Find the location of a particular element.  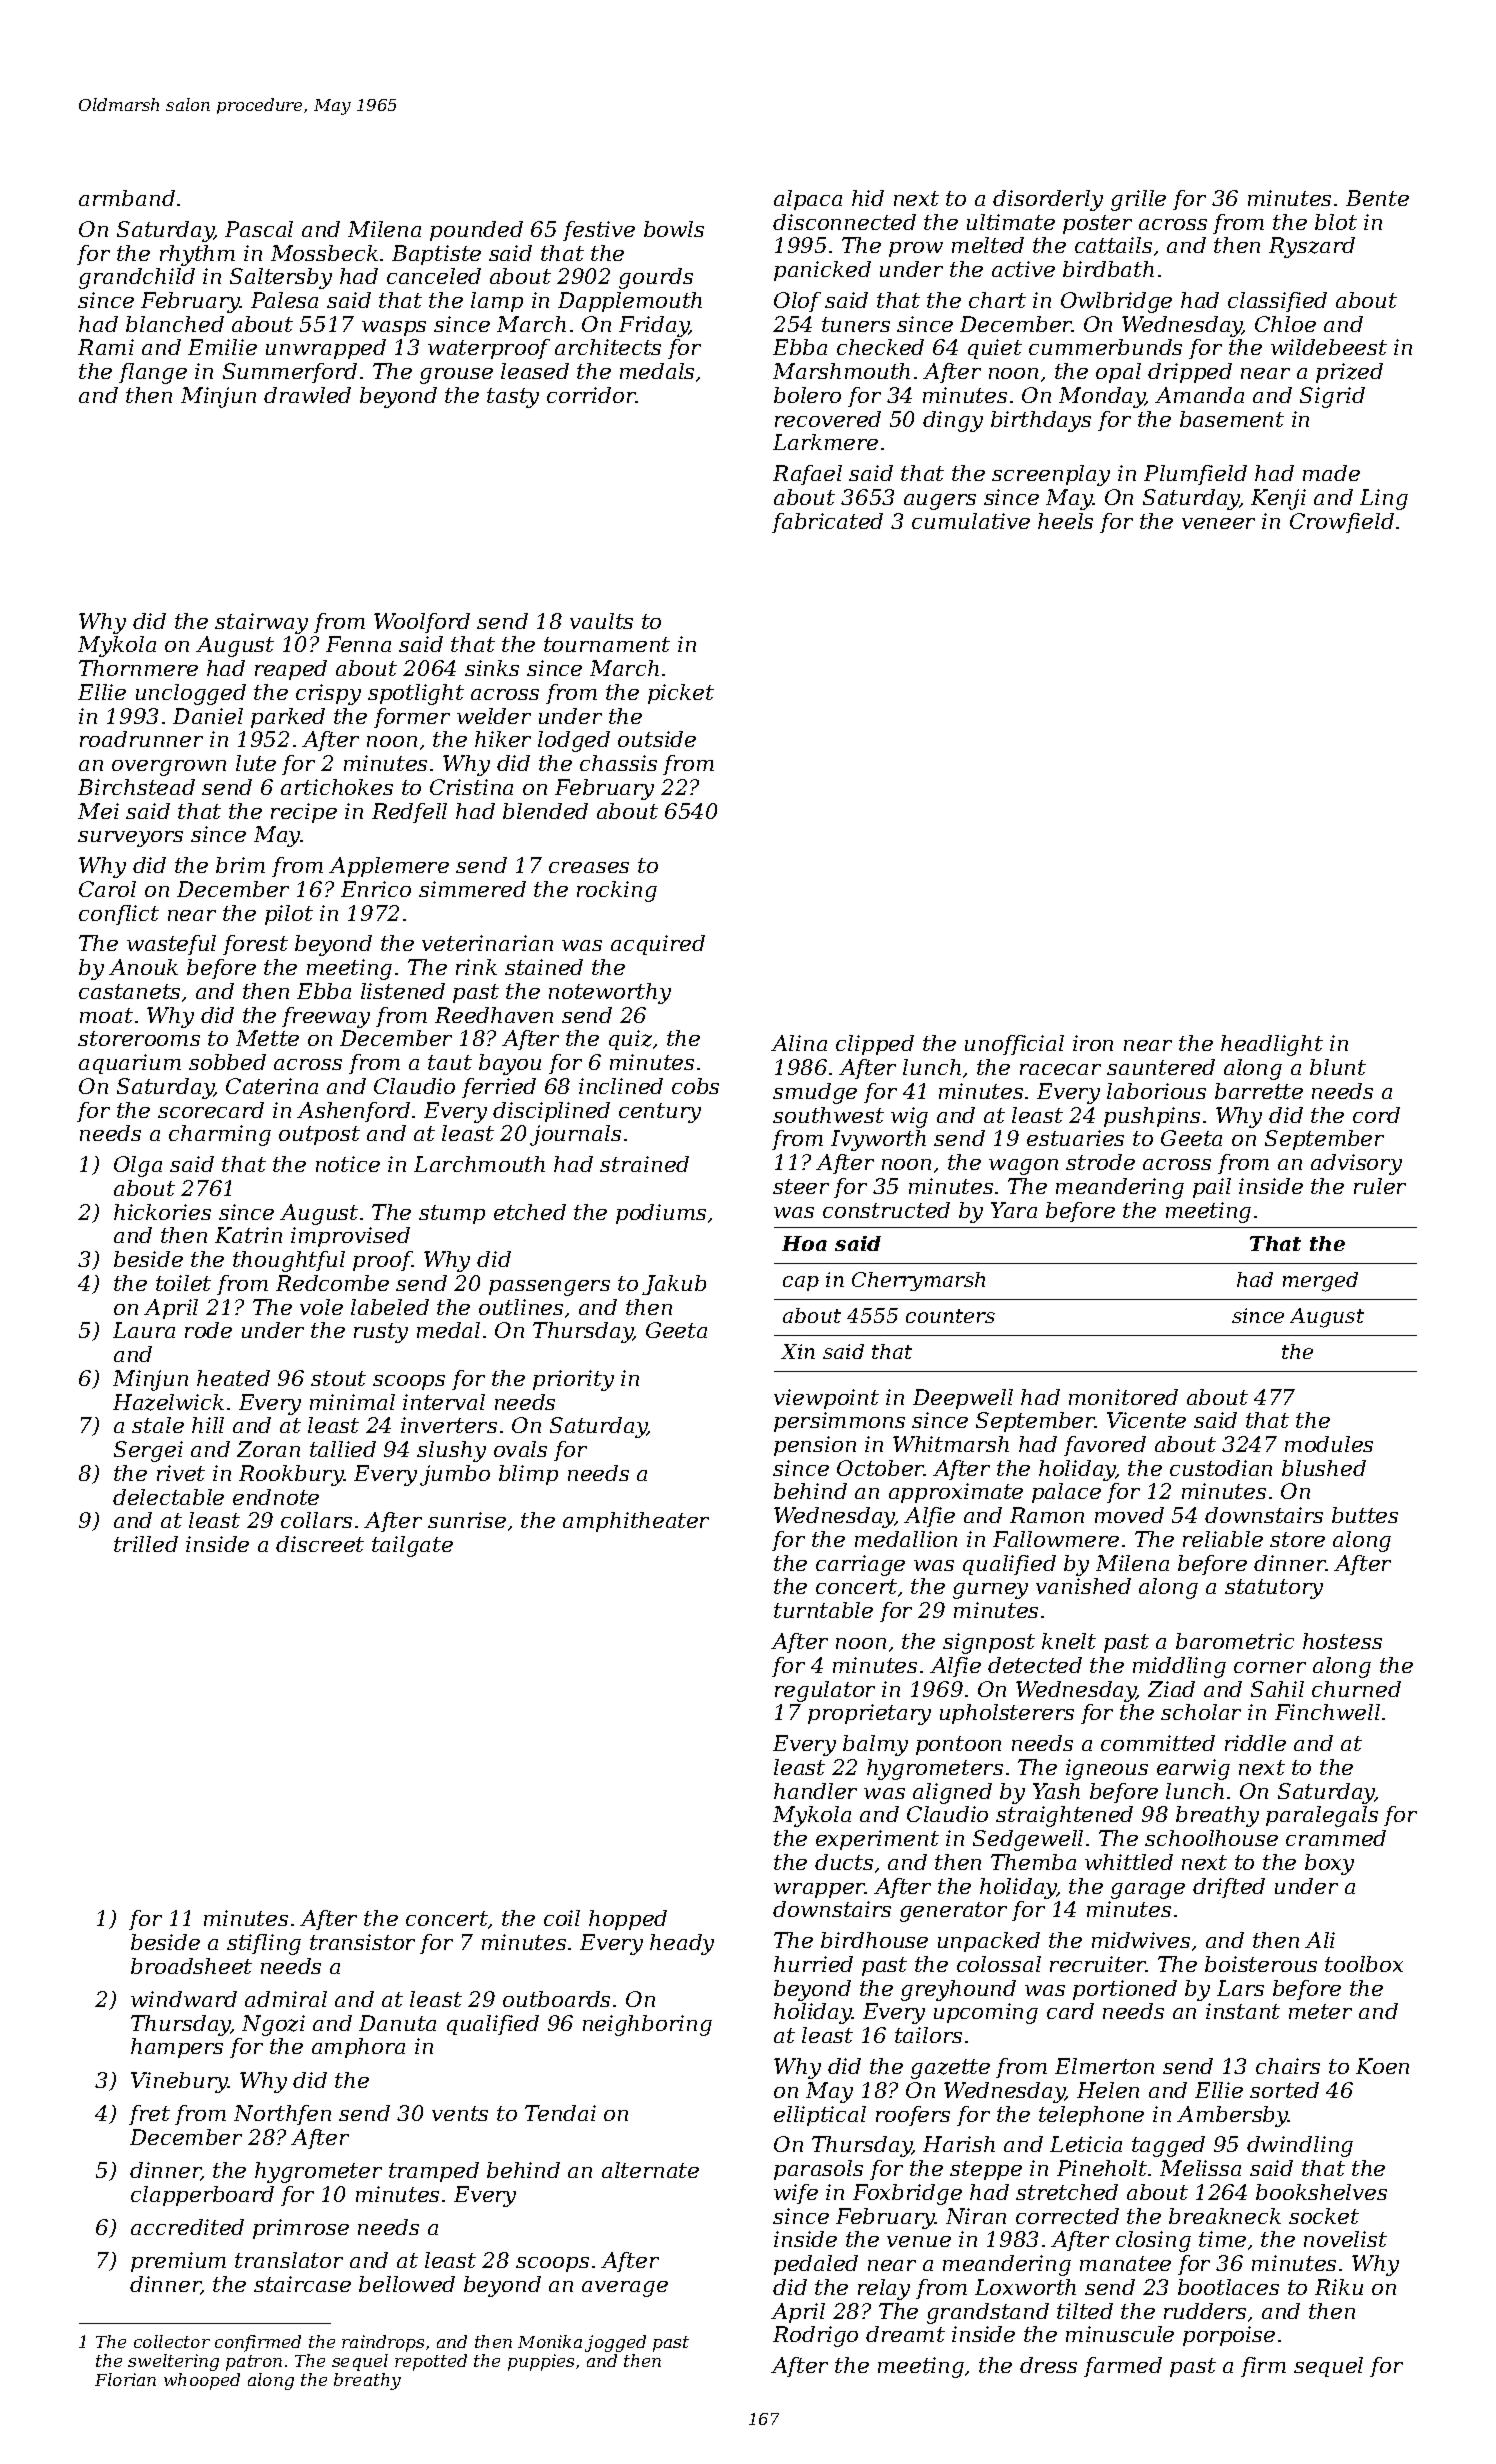

journals is located at coordinates (575, 1135).
